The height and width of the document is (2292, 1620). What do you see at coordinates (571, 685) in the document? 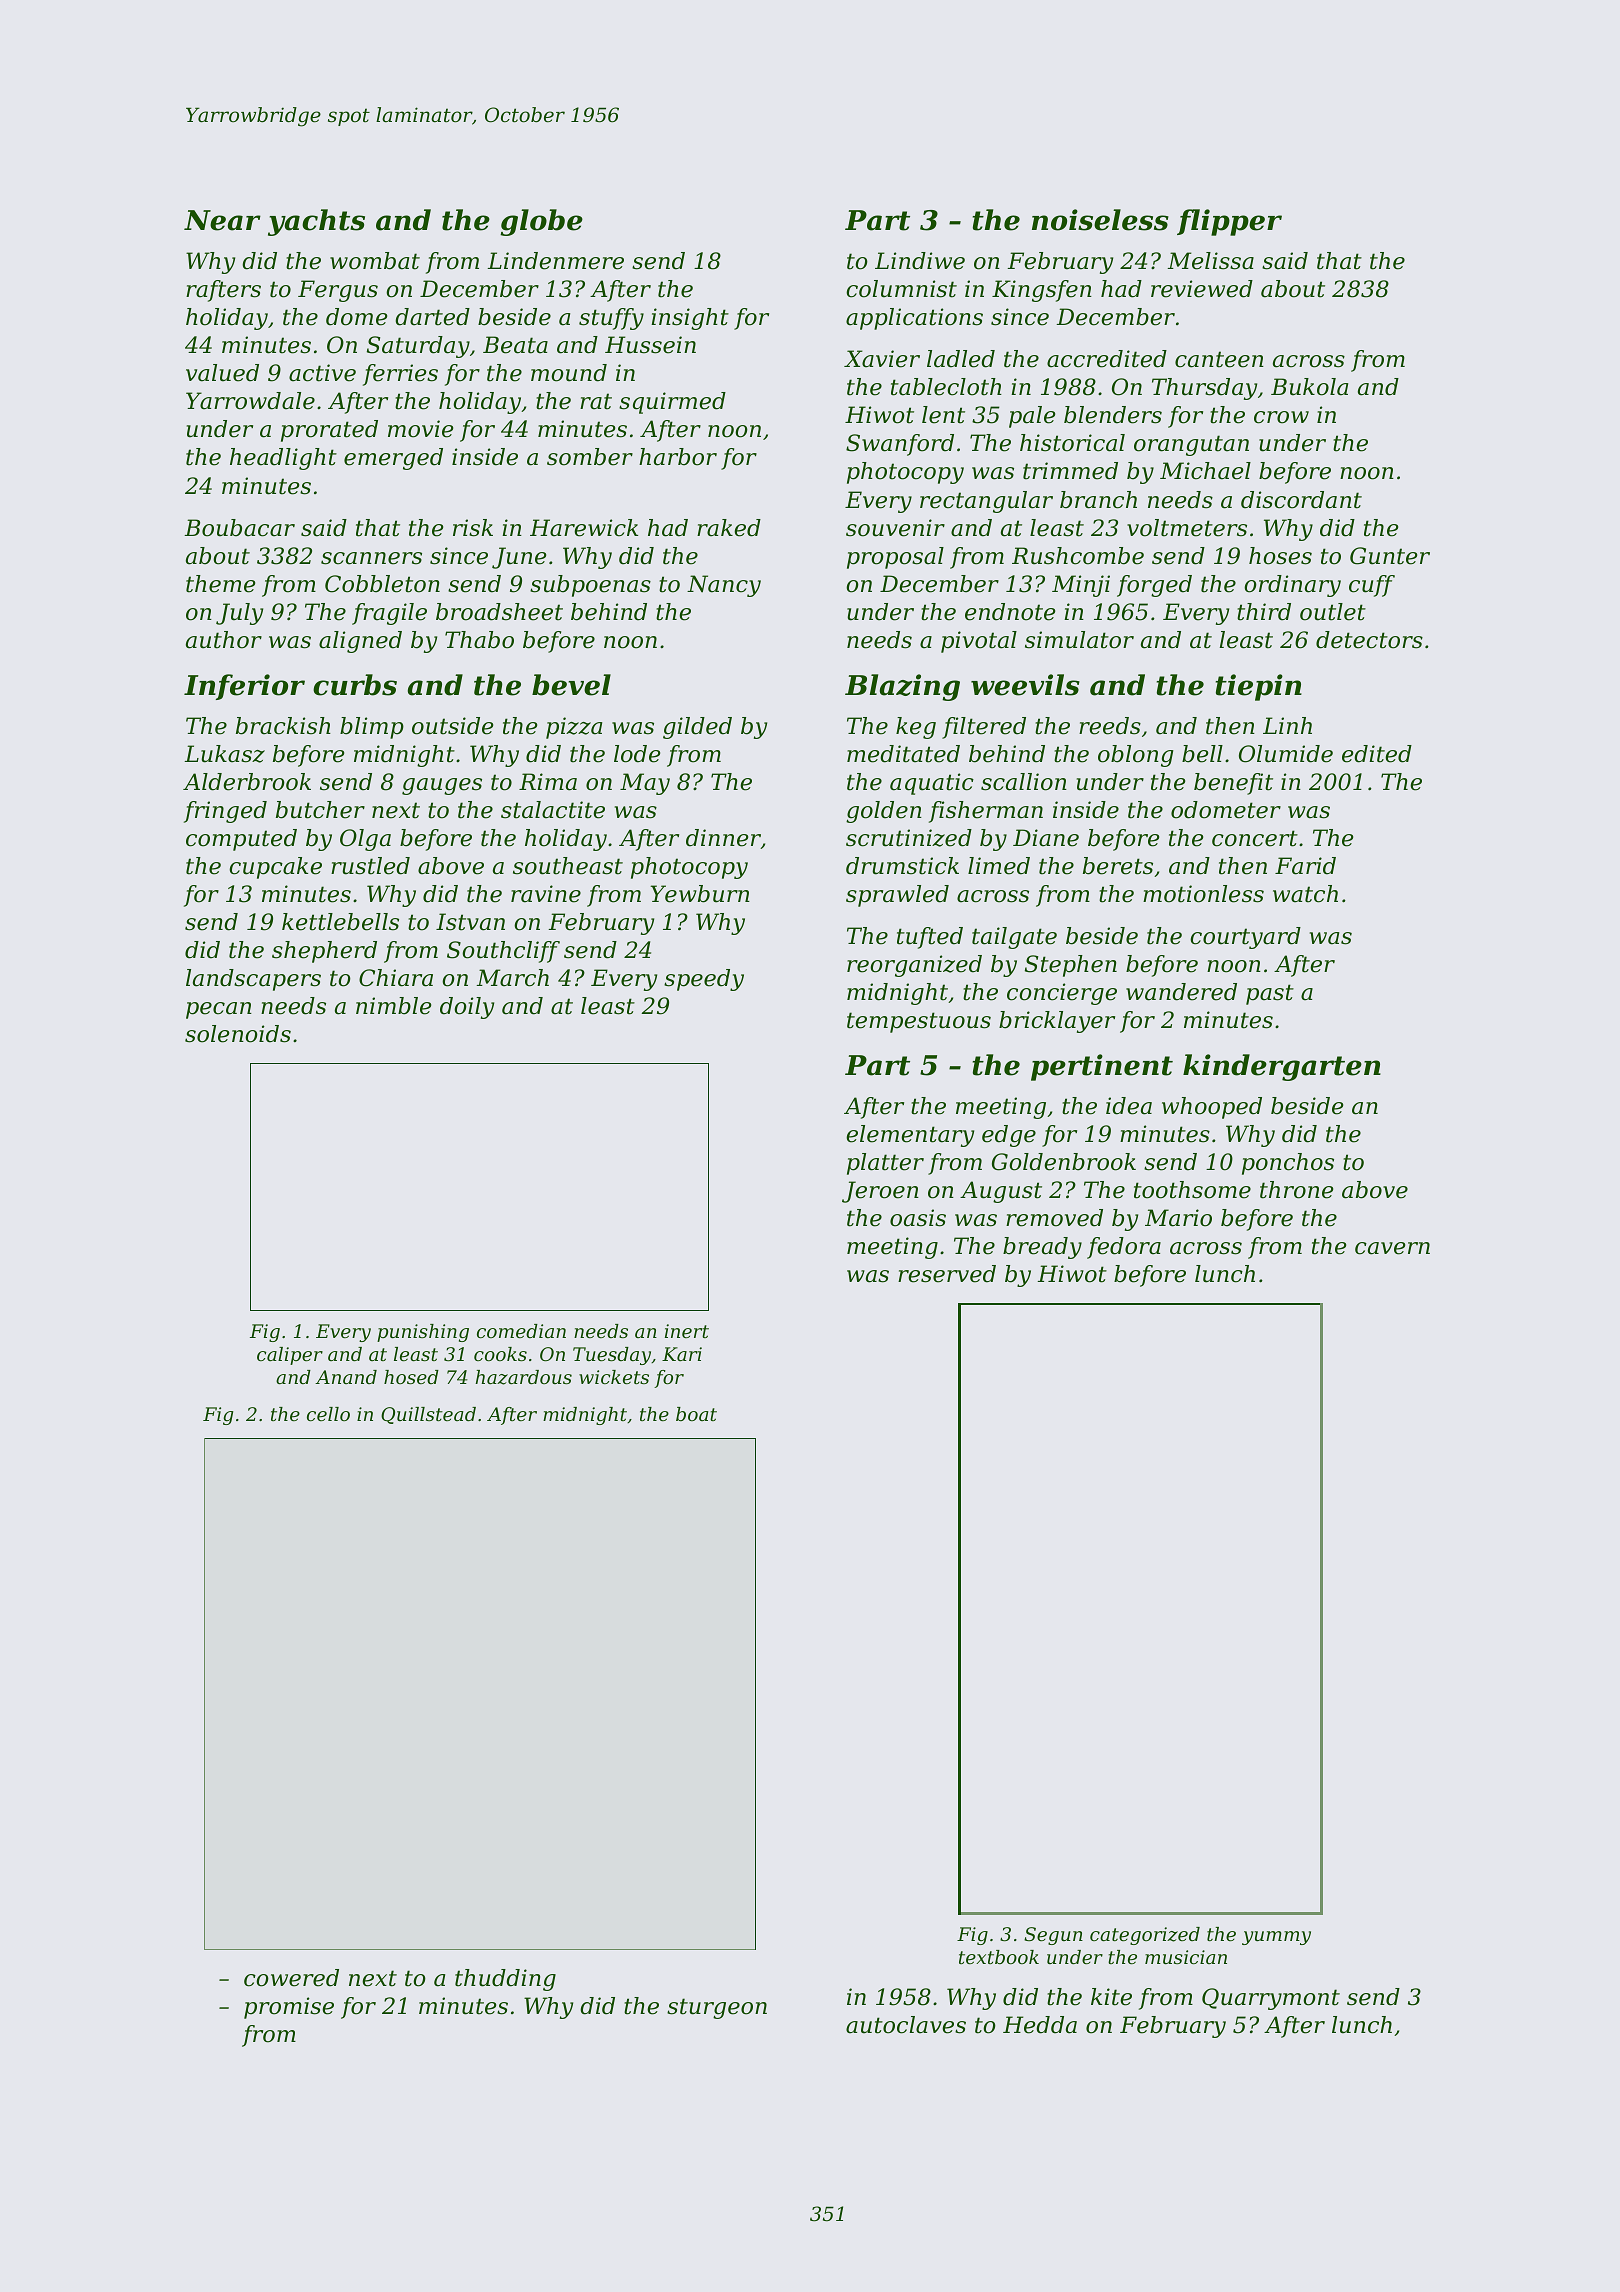
I see `bevel` at bounding box center [571, 685].
